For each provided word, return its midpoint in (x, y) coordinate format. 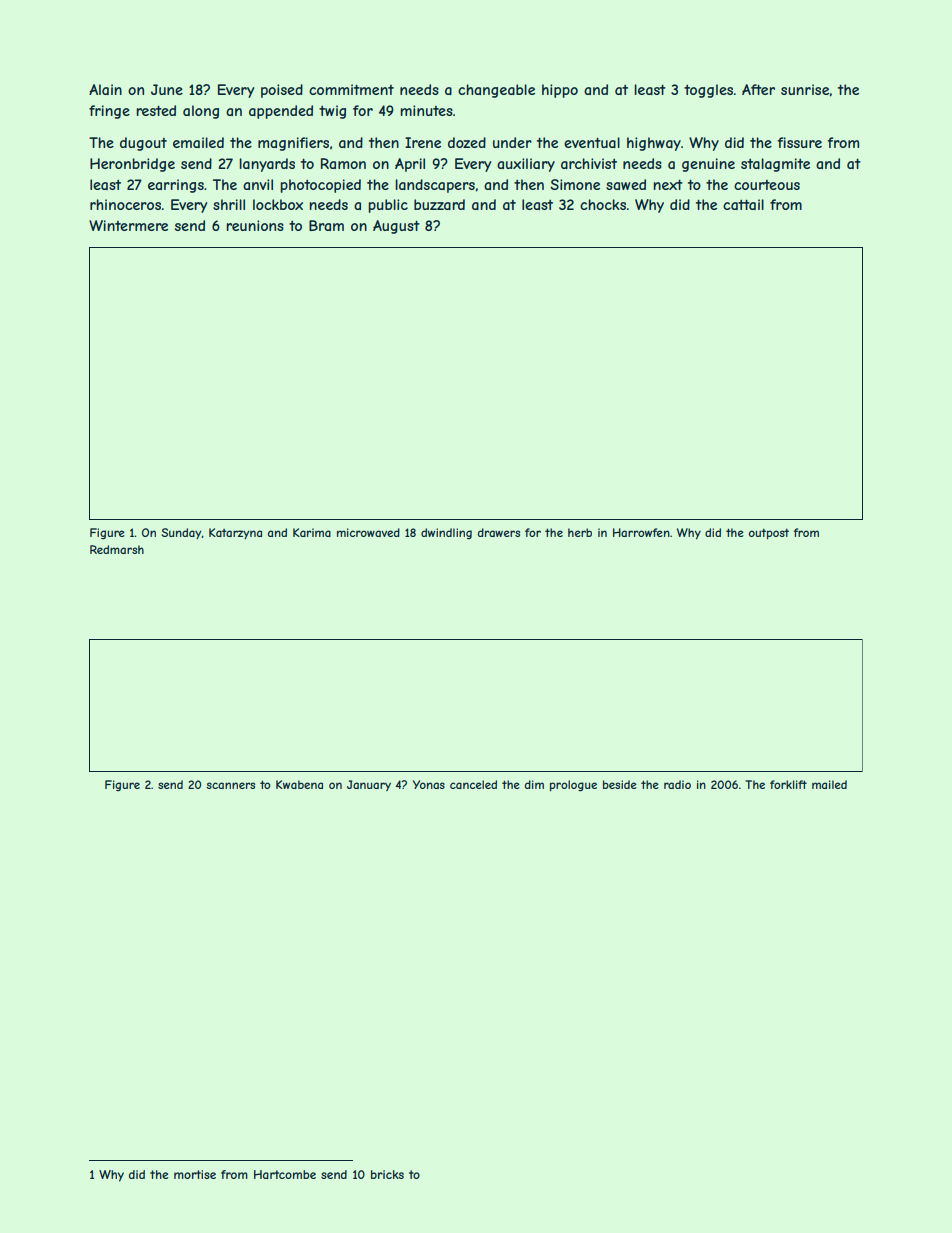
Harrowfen (641, 532)
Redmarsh (117, 549)
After (758, 89)
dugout (143, 144)
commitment (351, 89)
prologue (573, 785)
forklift (788, 784)
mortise (195, 1174)
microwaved (368, 532)
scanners (230, 785)
